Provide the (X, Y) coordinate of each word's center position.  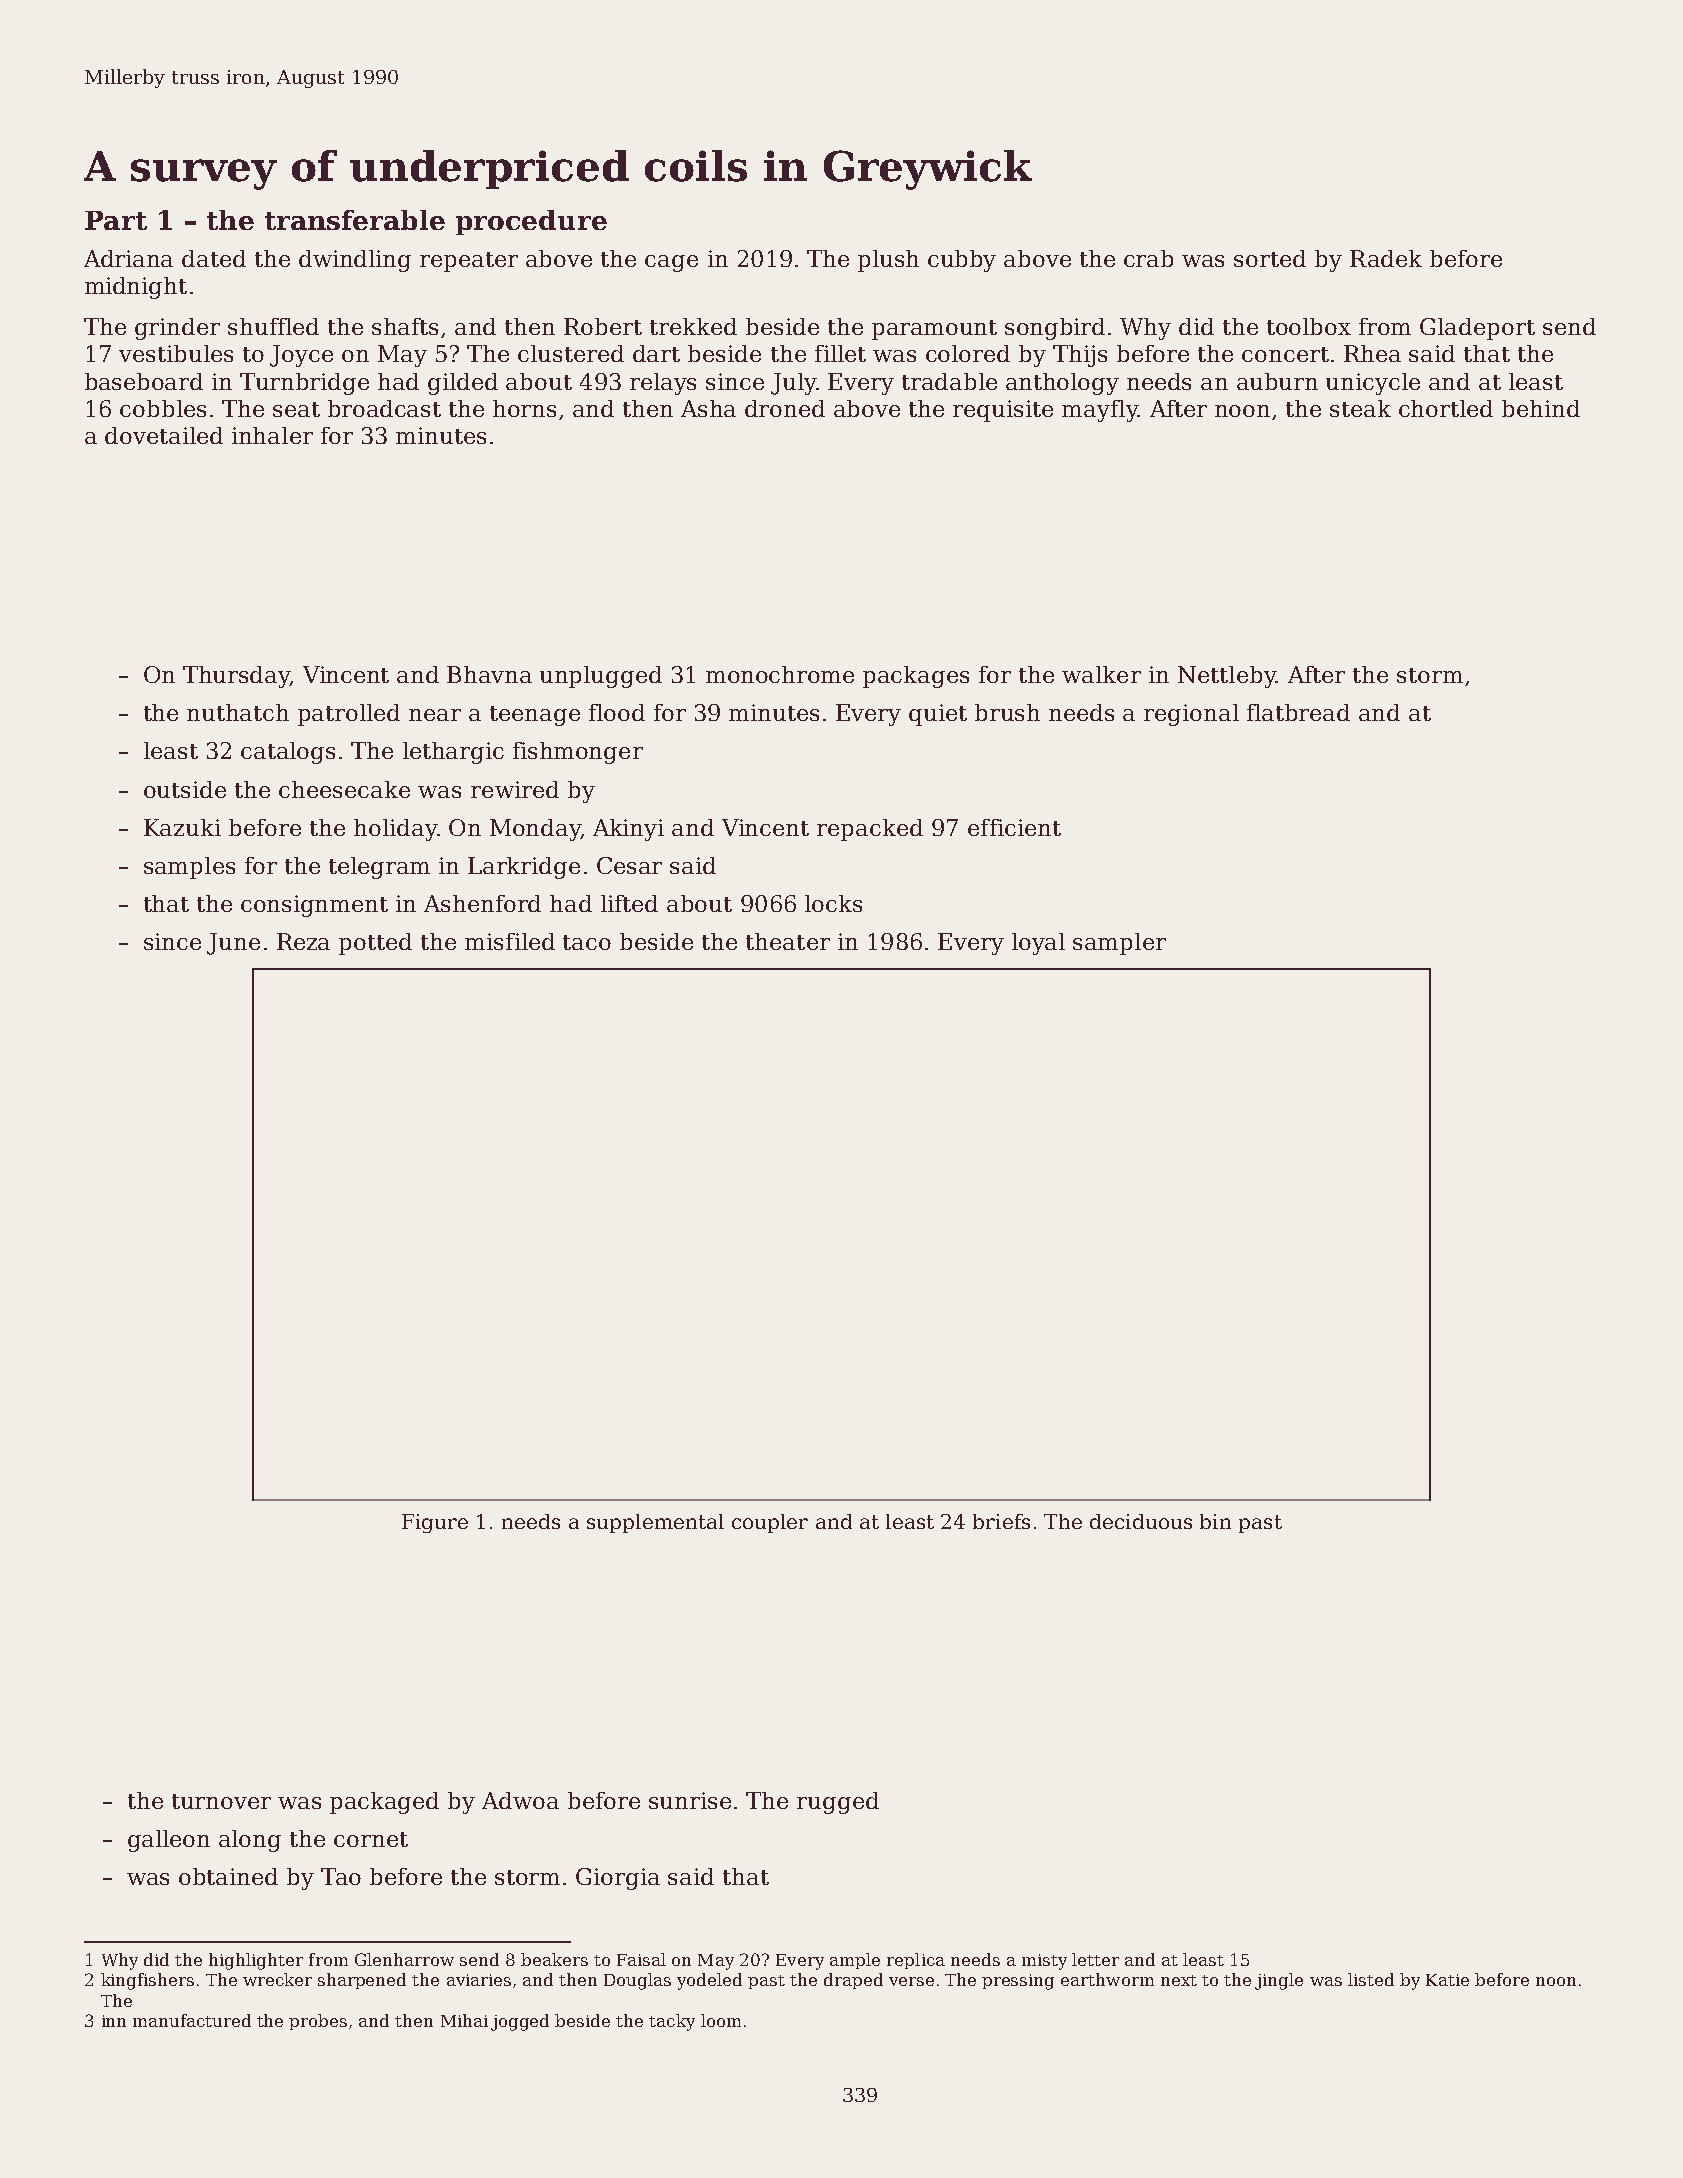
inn (114, 2021)
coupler (770, 1523)
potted (375, 944)
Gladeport (1477, 329)
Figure (435, 1523)
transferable (355, 220)
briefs (1001, 1521)
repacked (870, 830)
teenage (535, 716)
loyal (1038, 944)
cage (671, 263)
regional (1191, 715)
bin (1215, 1521)
